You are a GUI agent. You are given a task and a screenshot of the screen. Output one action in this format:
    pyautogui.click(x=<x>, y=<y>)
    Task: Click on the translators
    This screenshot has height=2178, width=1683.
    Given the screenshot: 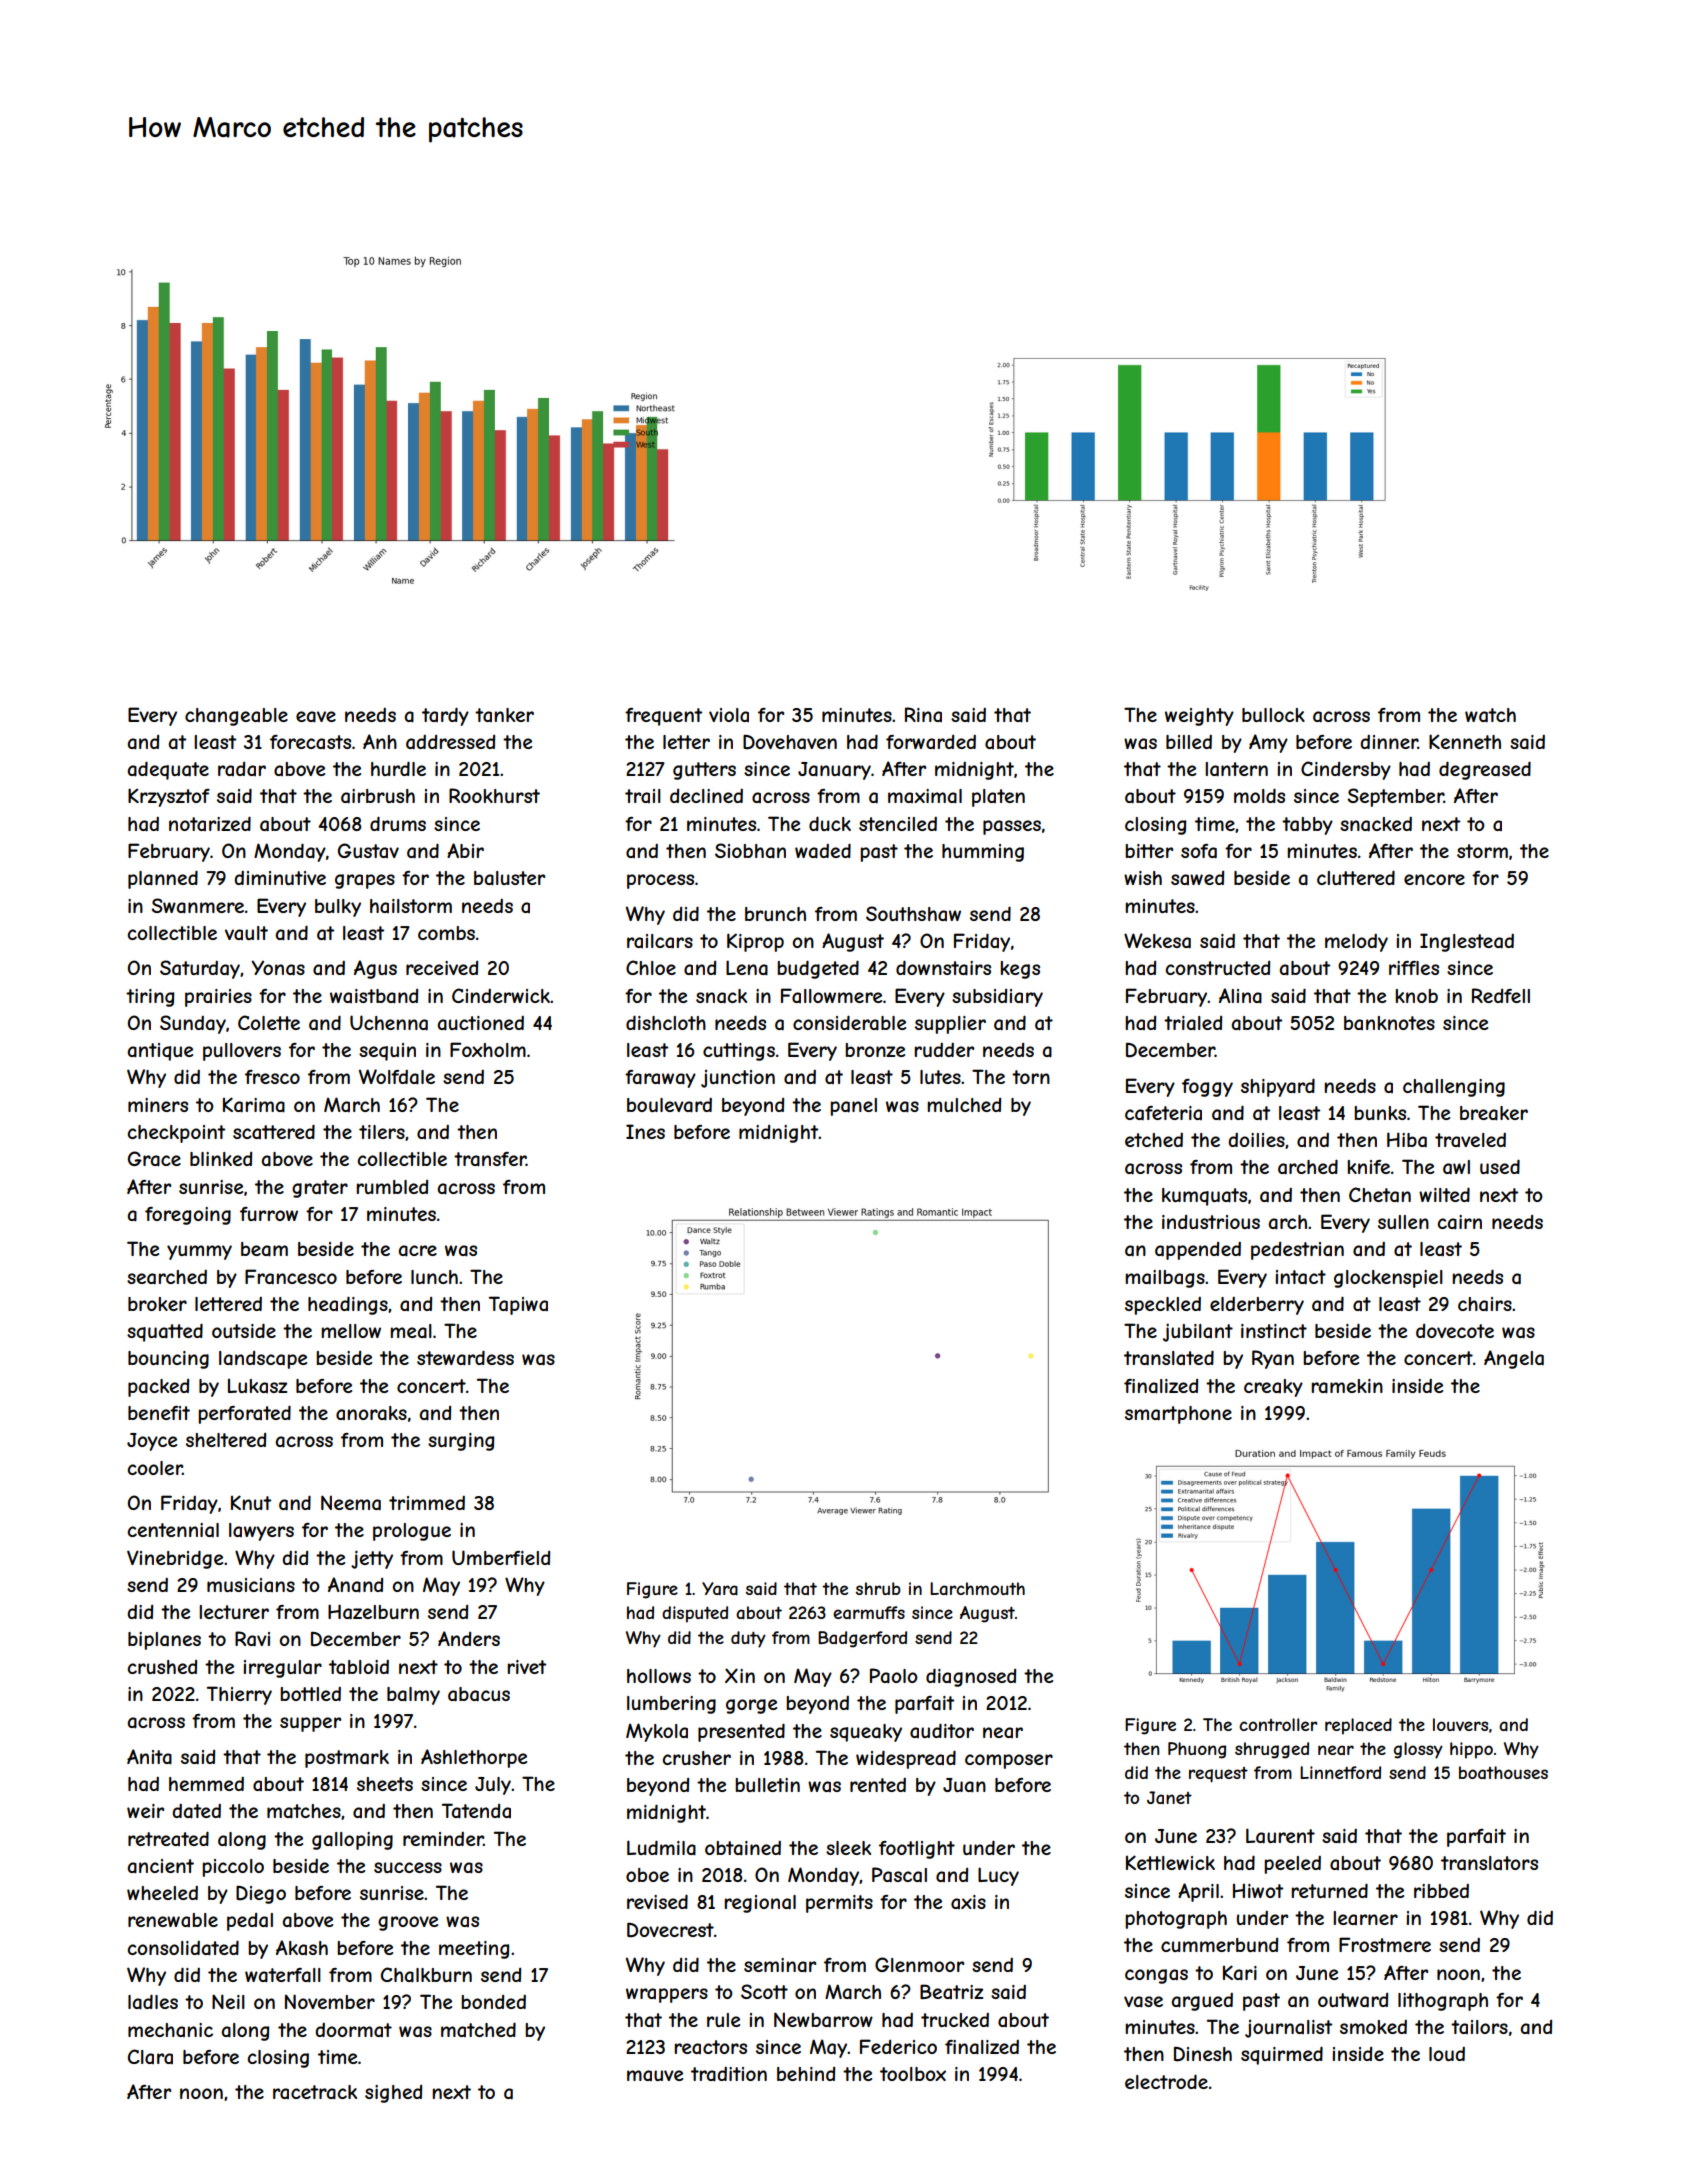 What is the action you would take?
    pyautogui.click(x=1489, y=1863)
